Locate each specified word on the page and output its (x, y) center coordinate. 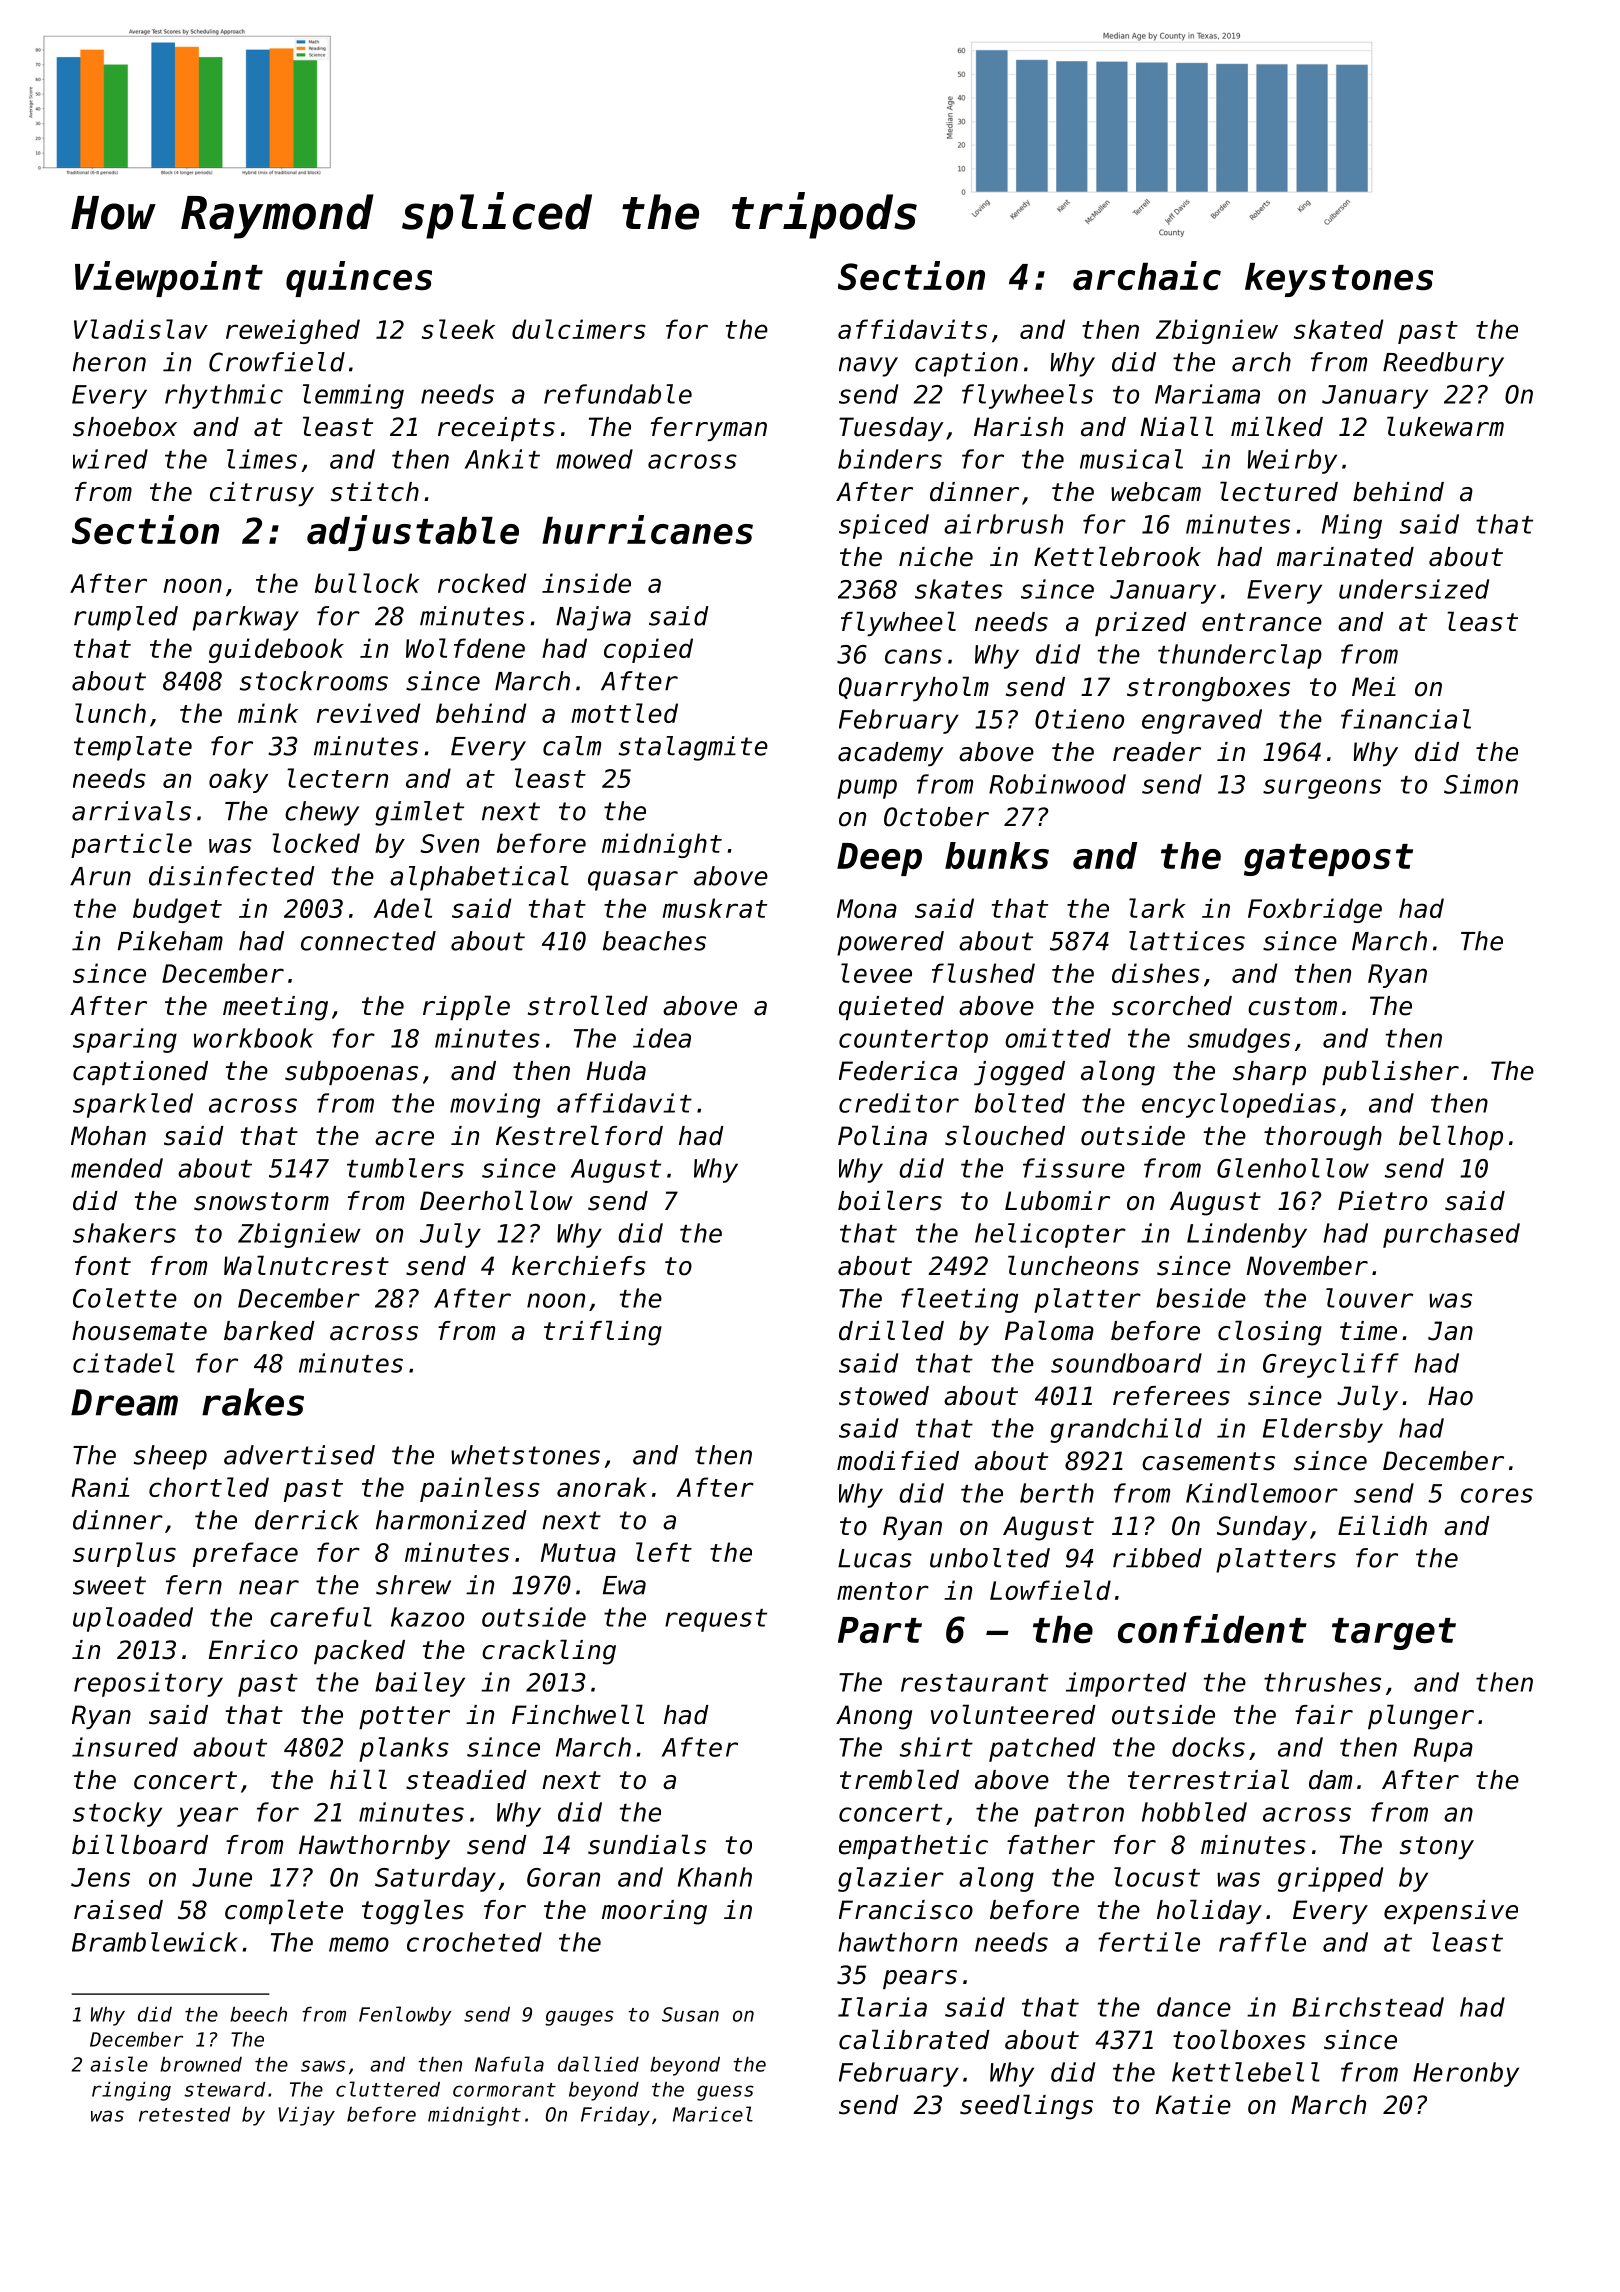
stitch (375, 492)
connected (368, 941)
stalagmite (693, 748)
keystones (1339, 280)
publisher (1390, 1072)
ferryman (709, 429)
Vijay (306, 2116)
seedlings (1026, 2107)
